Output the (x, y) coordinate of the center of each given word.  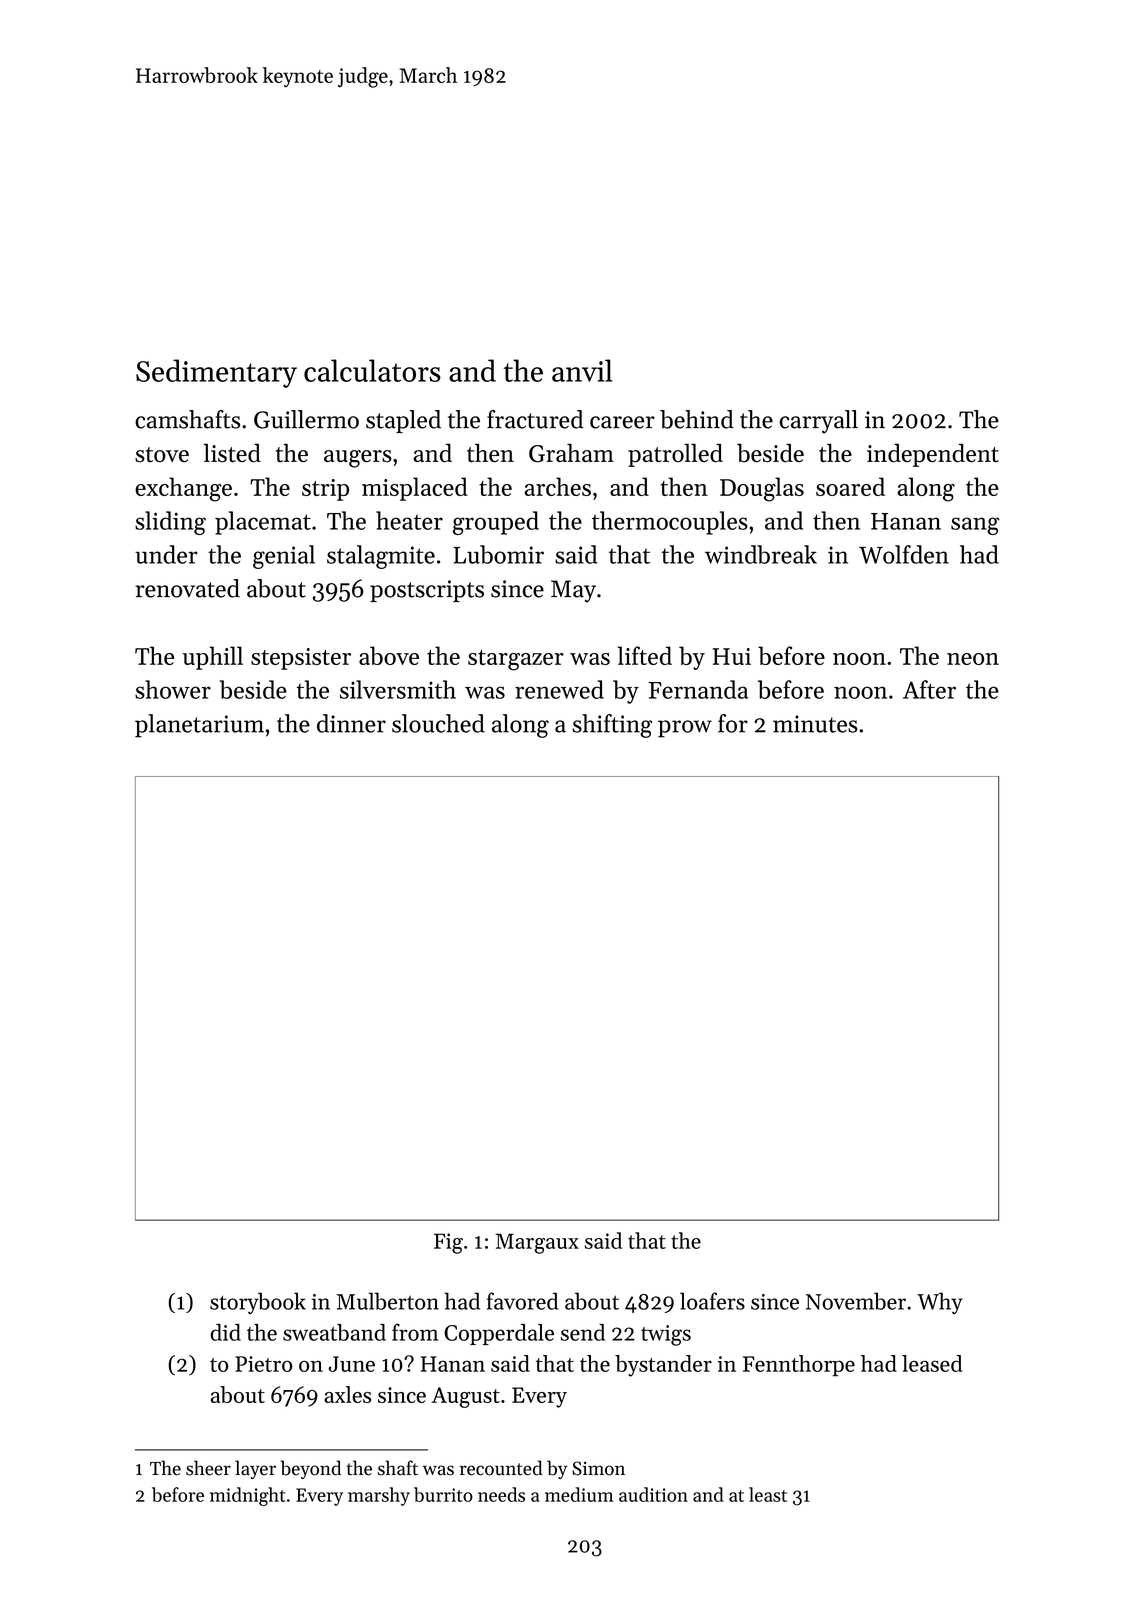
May (573, 591)
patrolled (675, 455)
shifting (612, 726)
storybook (258, 1303)
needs (501, 1494)
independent (933, 455)
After (929, 689)
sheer (208, 1468)
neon (973, 659)
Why (940, 1303)
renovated (188, 588)
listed (232, 453)
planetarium (199, 726)
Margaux (537, 1243)
